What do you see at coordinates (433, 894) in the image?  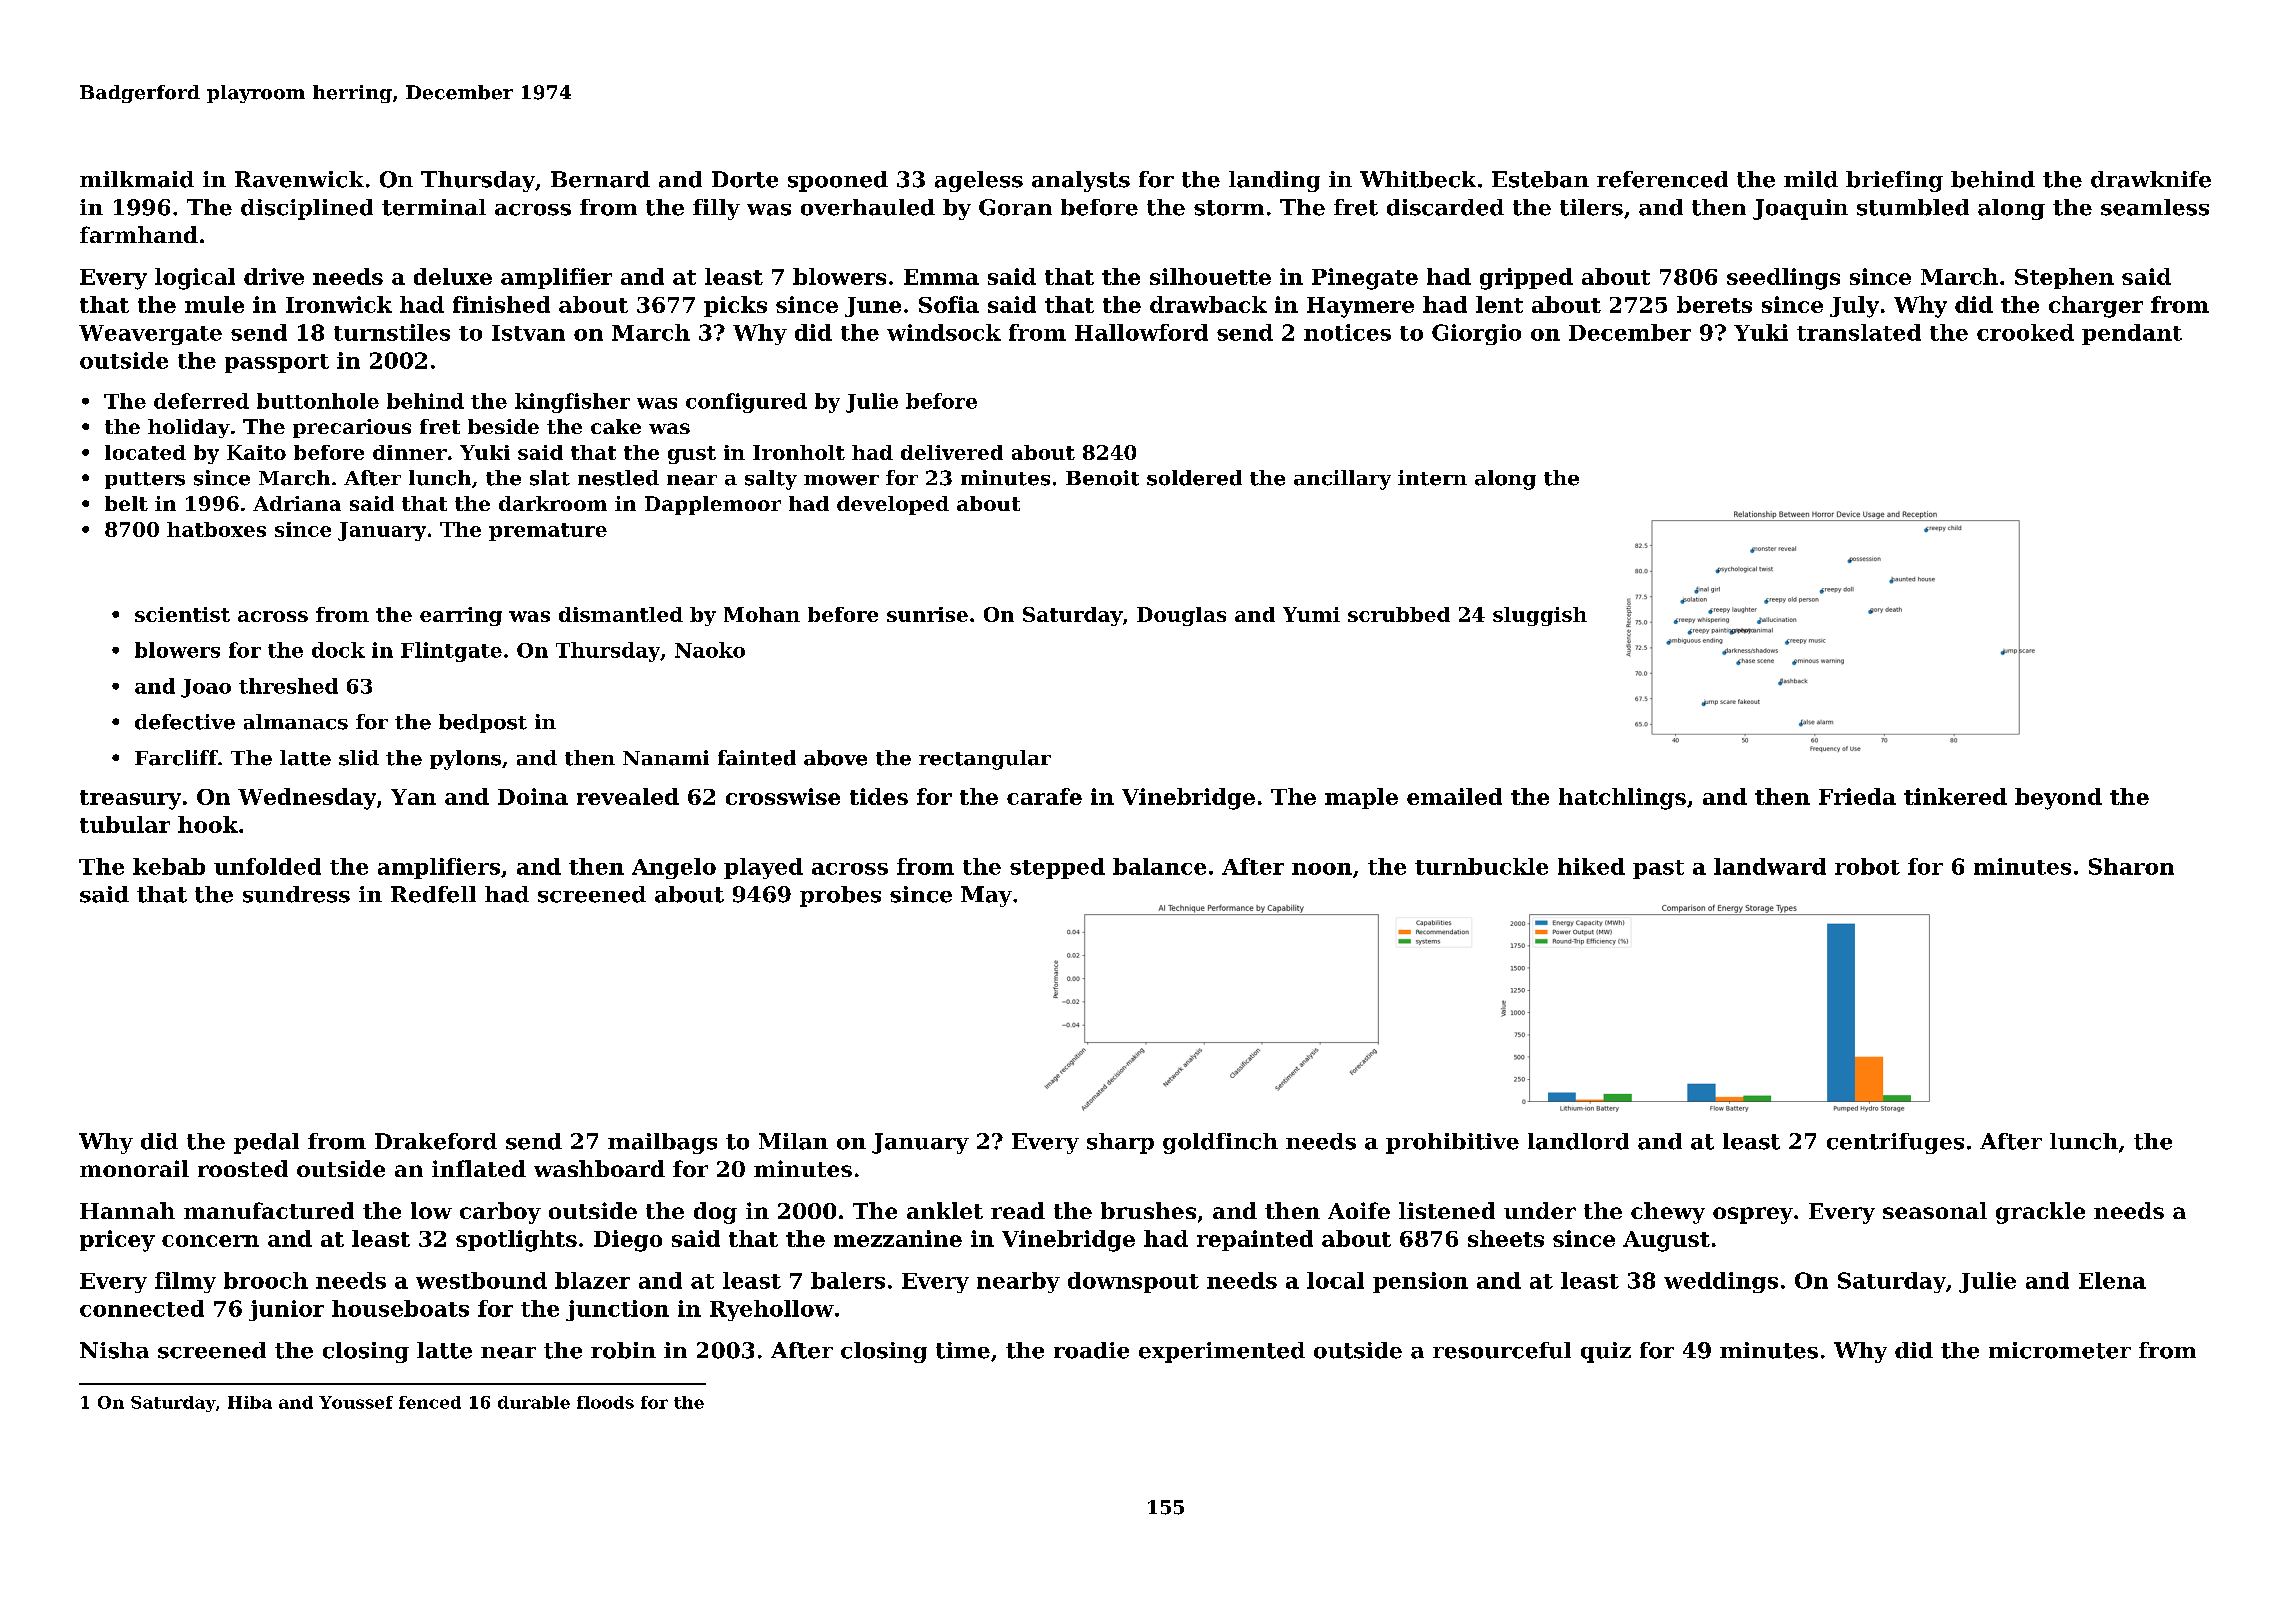 I see `Redfell` at bounding box center [433, 894].
